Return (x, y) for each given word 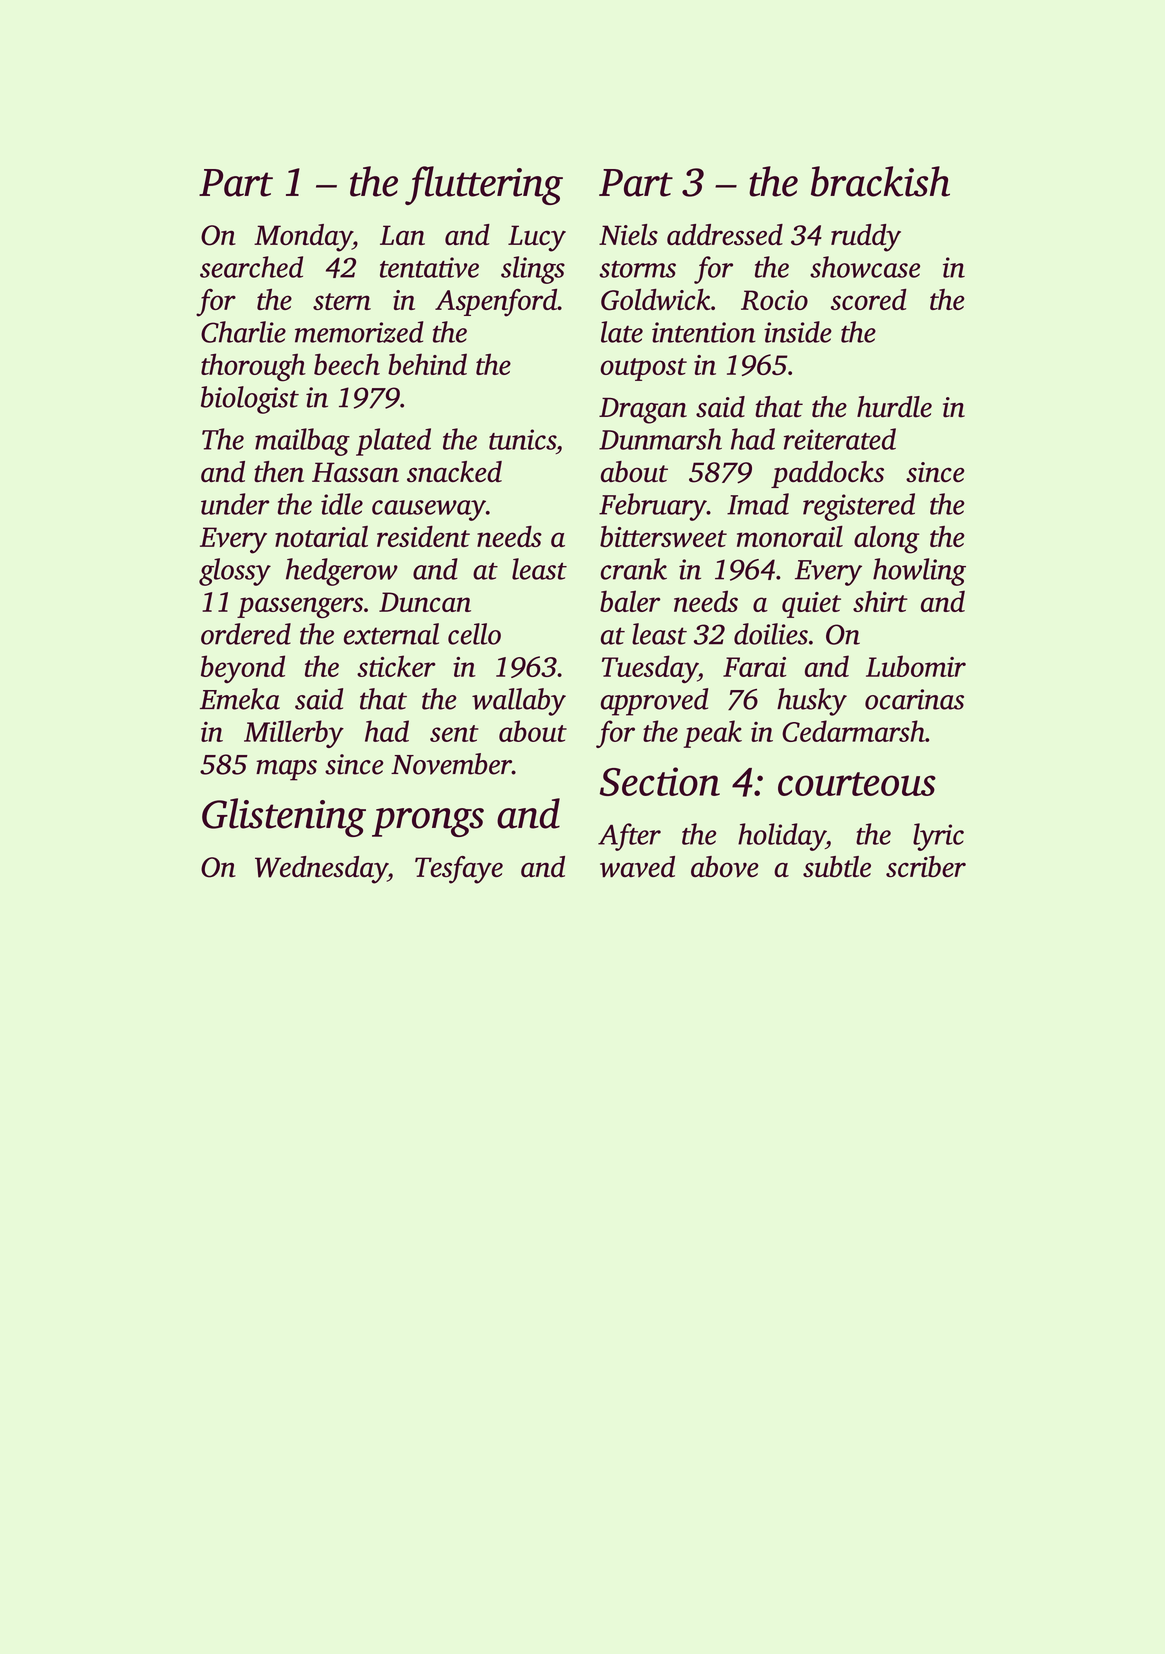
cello (474, 634)
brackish (880, 181)
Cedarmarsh (853, 731)
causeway (429, 510)
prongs (428, 822)
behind (427, 364)
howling (919, 572)
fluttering (484, 185)
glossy (235, 572)
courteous (857, 784)
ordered (246, 634)
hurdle (894, 407)
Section (660, 781)
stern (342, 301)
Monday (303, 238)
